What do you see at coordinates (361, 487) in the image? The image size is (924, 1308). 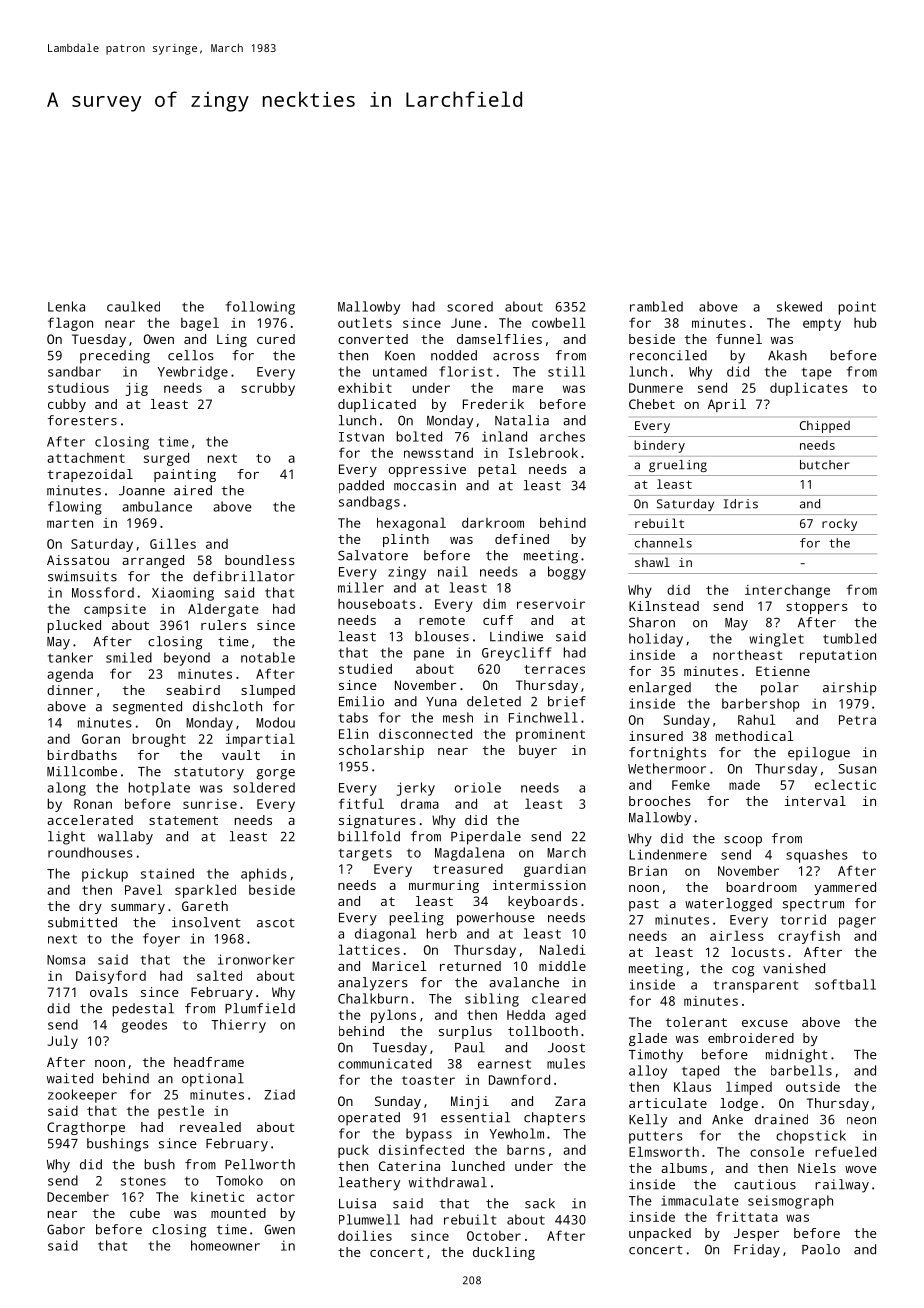 I see `padded` at bounding box center [361, 487].
